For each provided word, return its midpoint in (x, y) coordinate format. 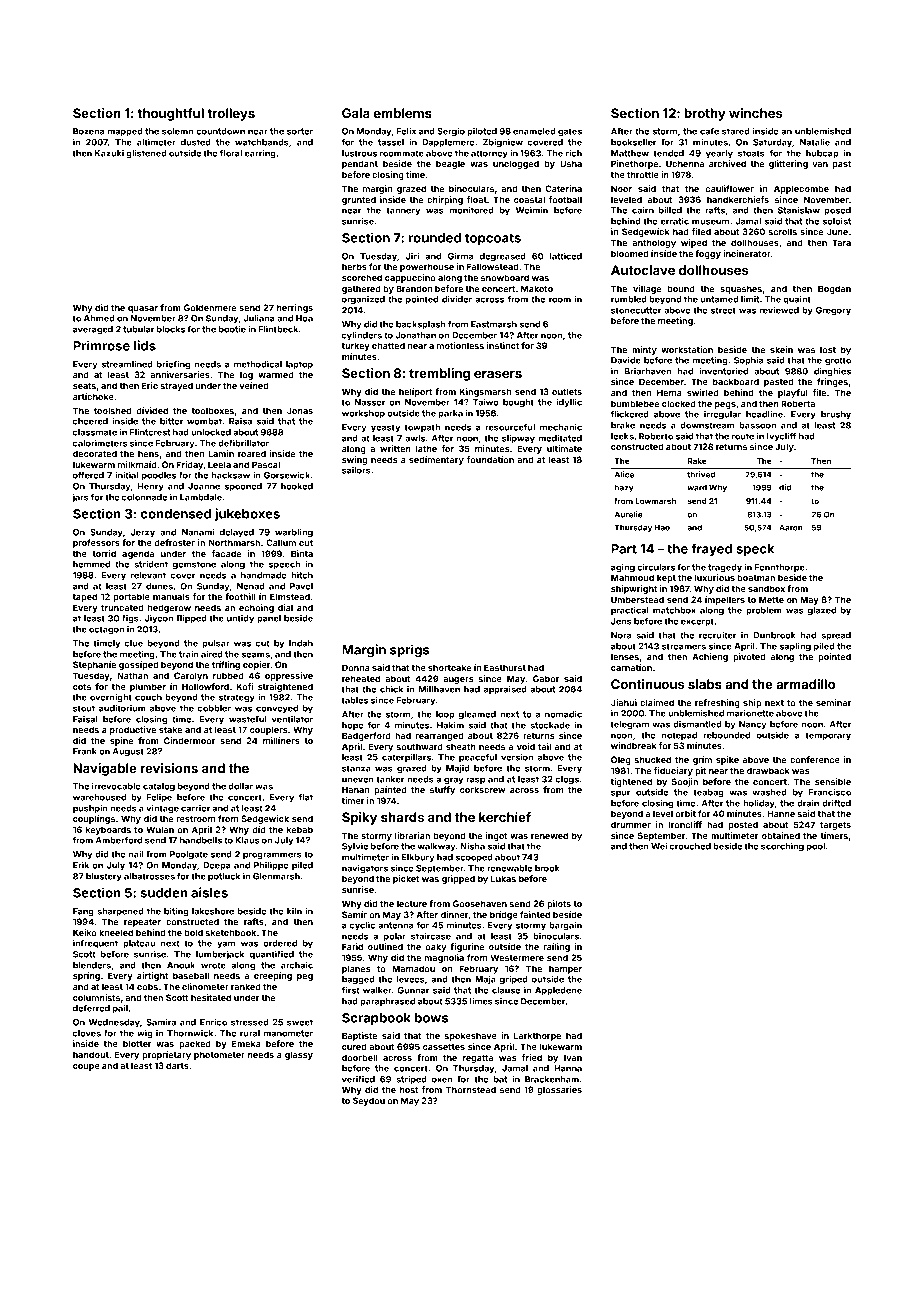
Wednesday (114, 1023)
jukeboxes (247, 514)
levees (410, 979)
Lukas (503, 878)
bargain (565, 926)
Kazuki (109, 153)
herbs (354, 266)
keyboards (108, 830)
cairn (643, 210)
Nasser (370, 402)
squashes (741, 289)
